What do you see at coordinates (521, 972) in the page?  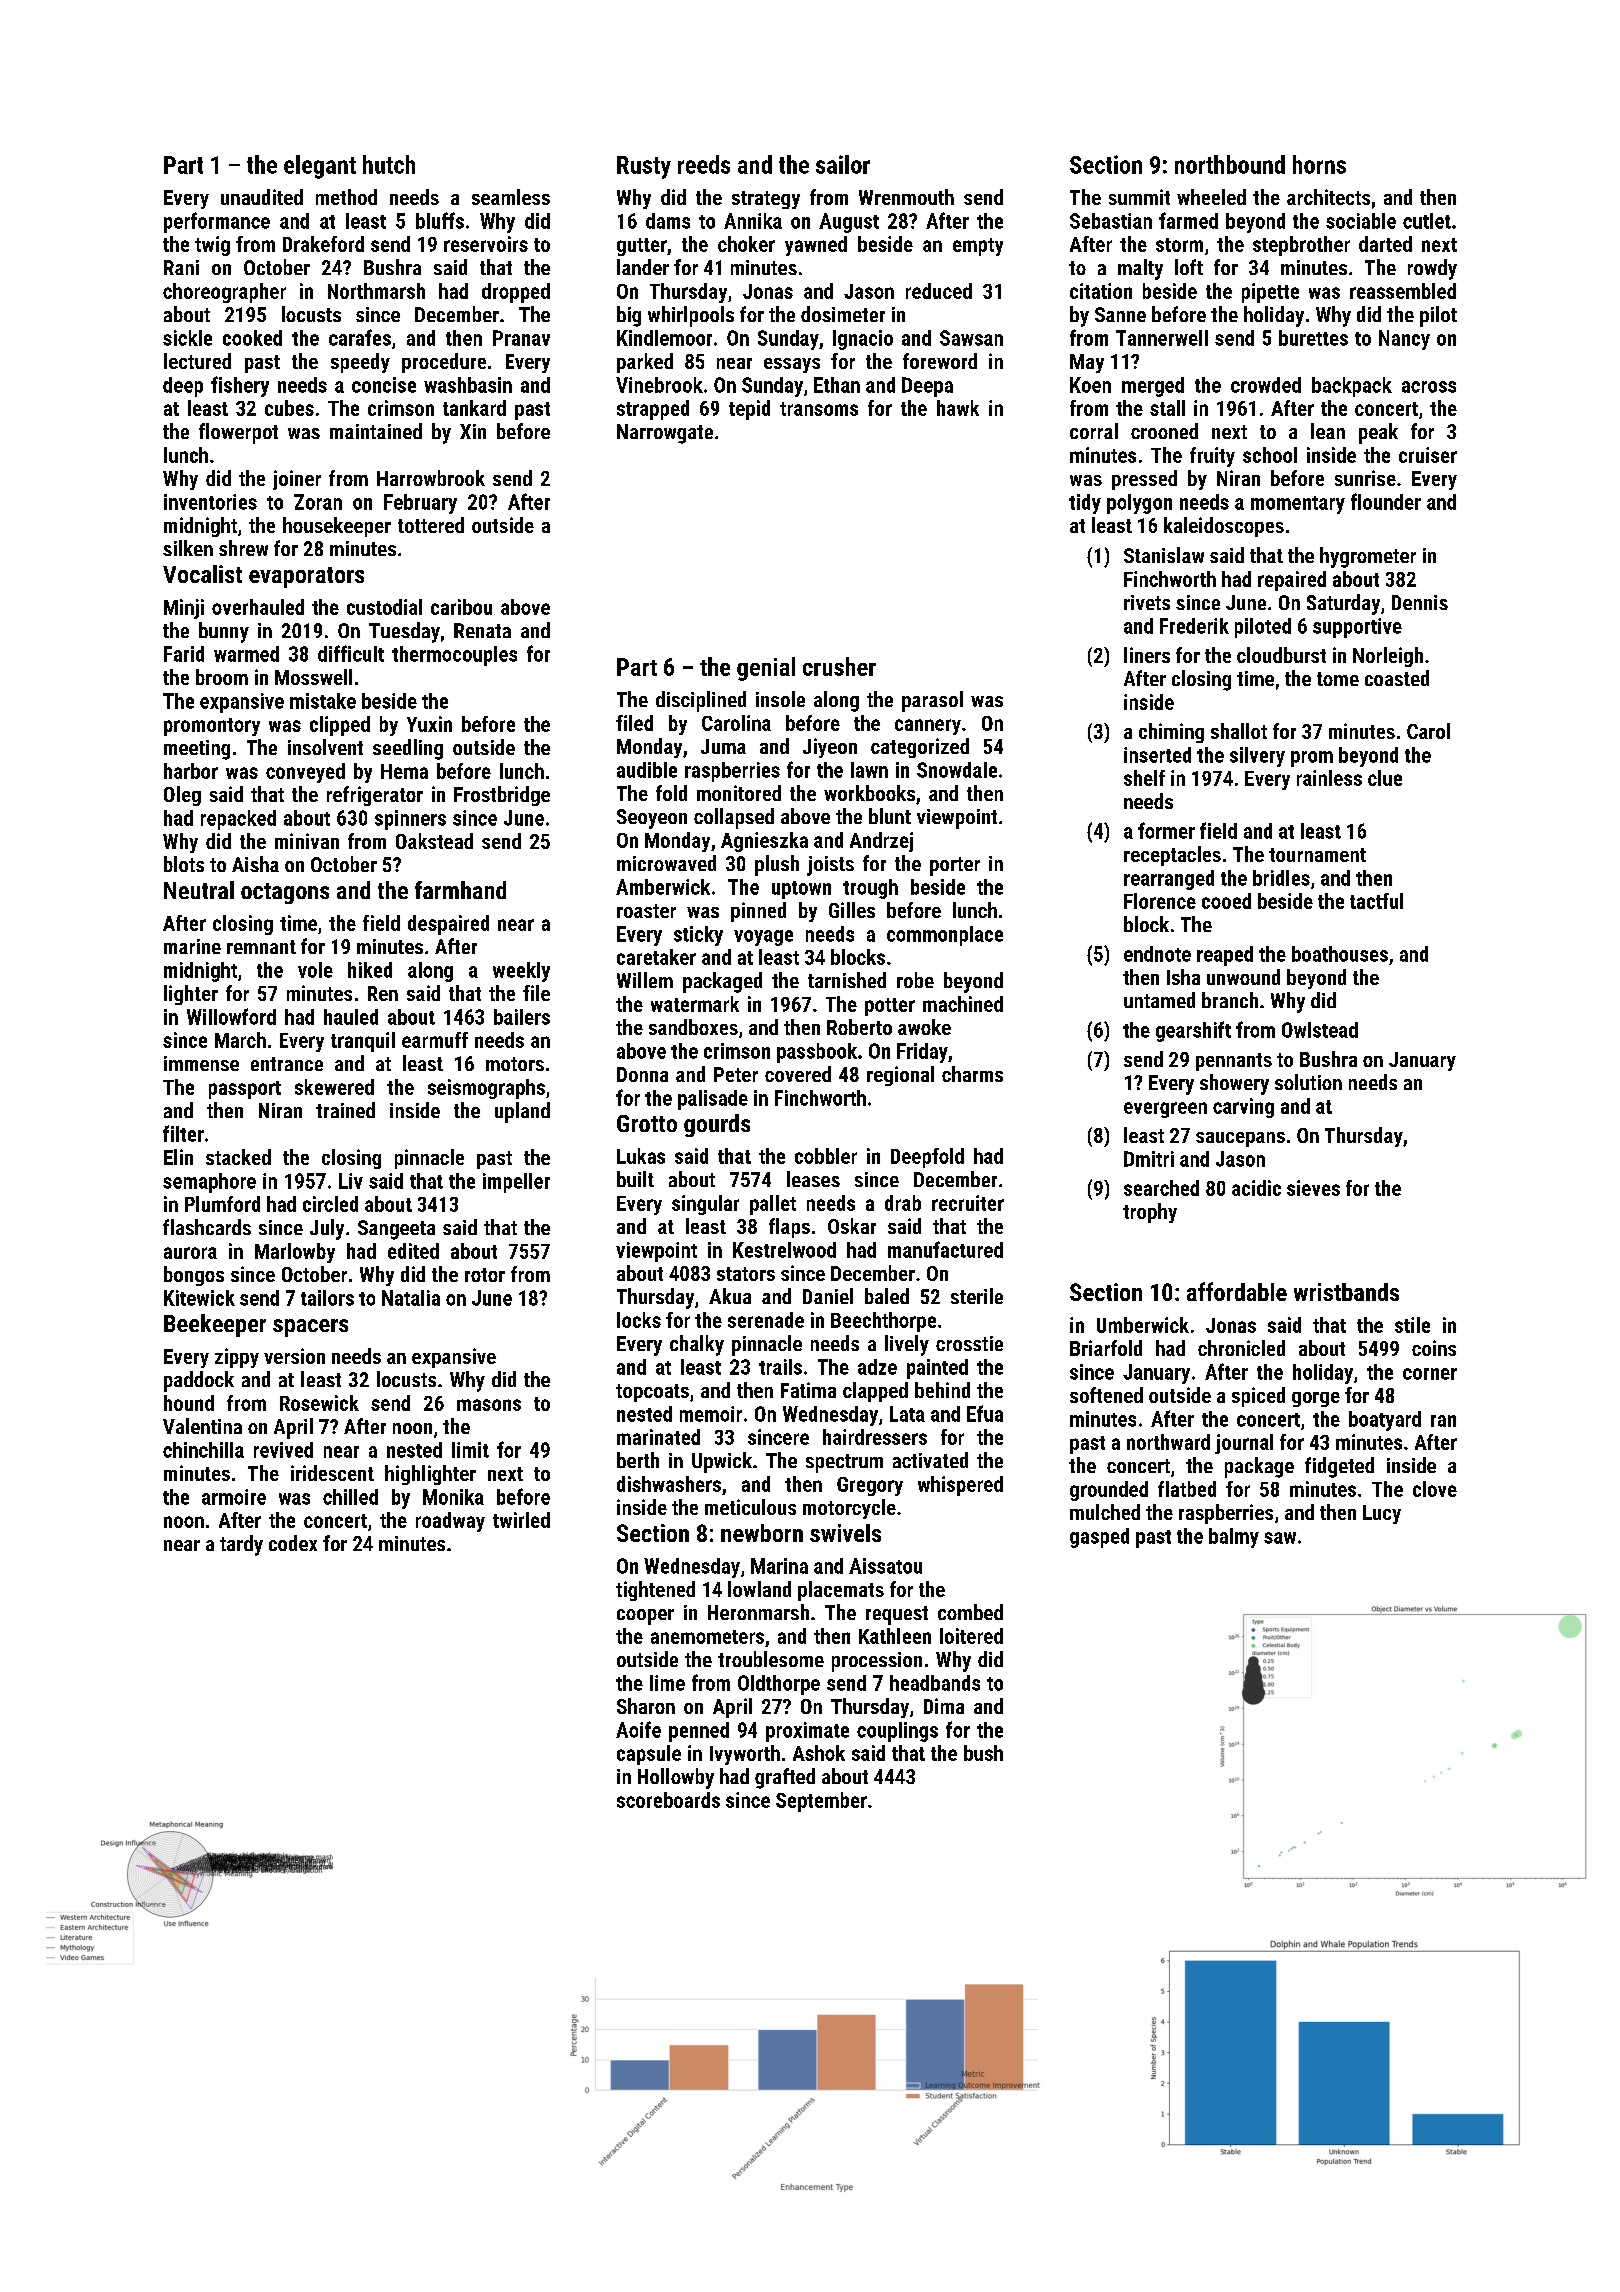 I see `weekly` at bounding box center [521, 972].
